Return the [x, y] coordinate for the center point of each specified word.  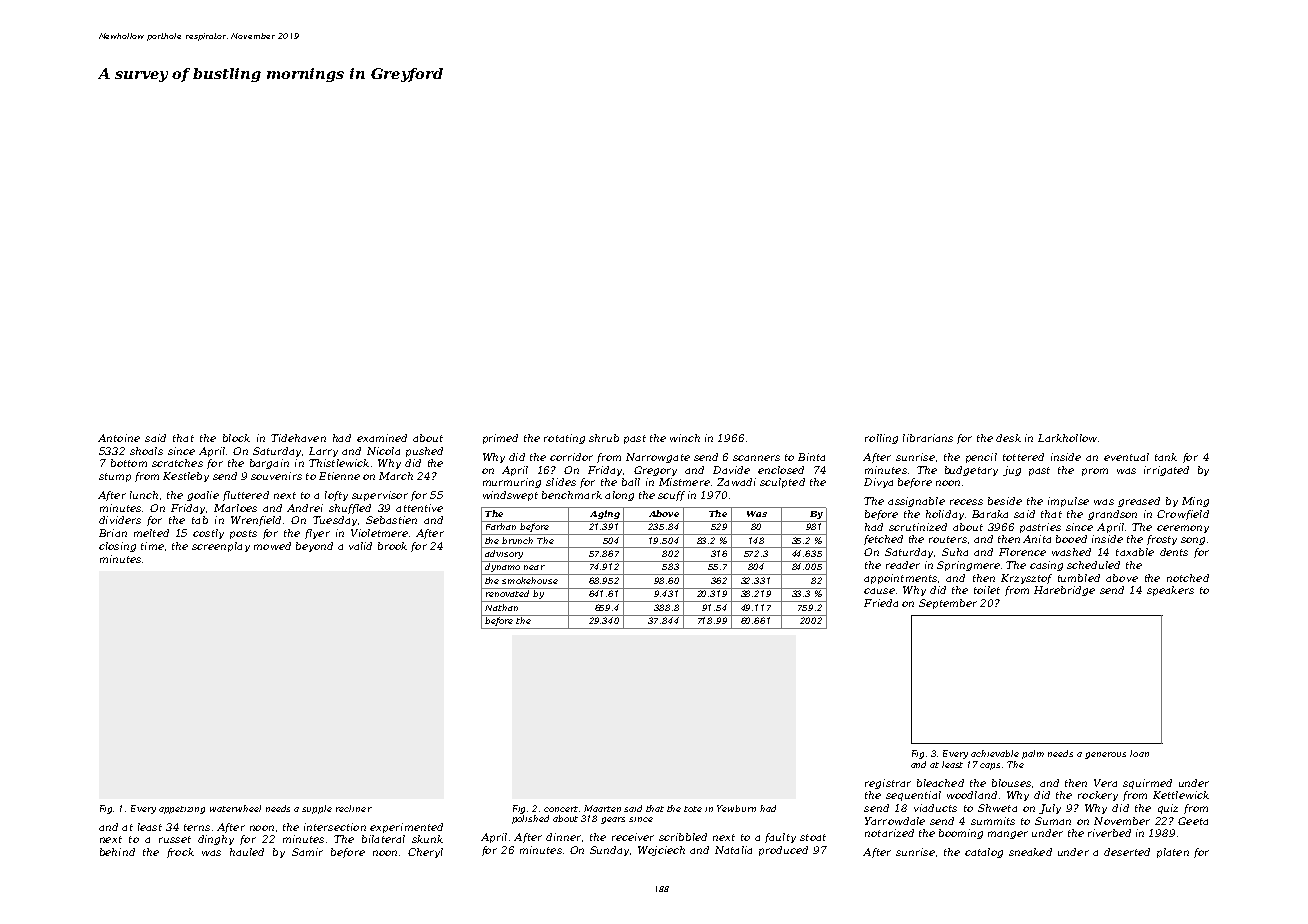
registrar [888, 784]
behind [117, 852]
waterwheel [235, 808]
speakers [1170, 591]
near [534, 567]
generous [1105, 755]
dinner [563, 837]
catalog [984, 853]
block [236, 438]
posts [243, 534]
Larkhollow [1067, 438]
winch [685, 438]
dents [1174, 552]
